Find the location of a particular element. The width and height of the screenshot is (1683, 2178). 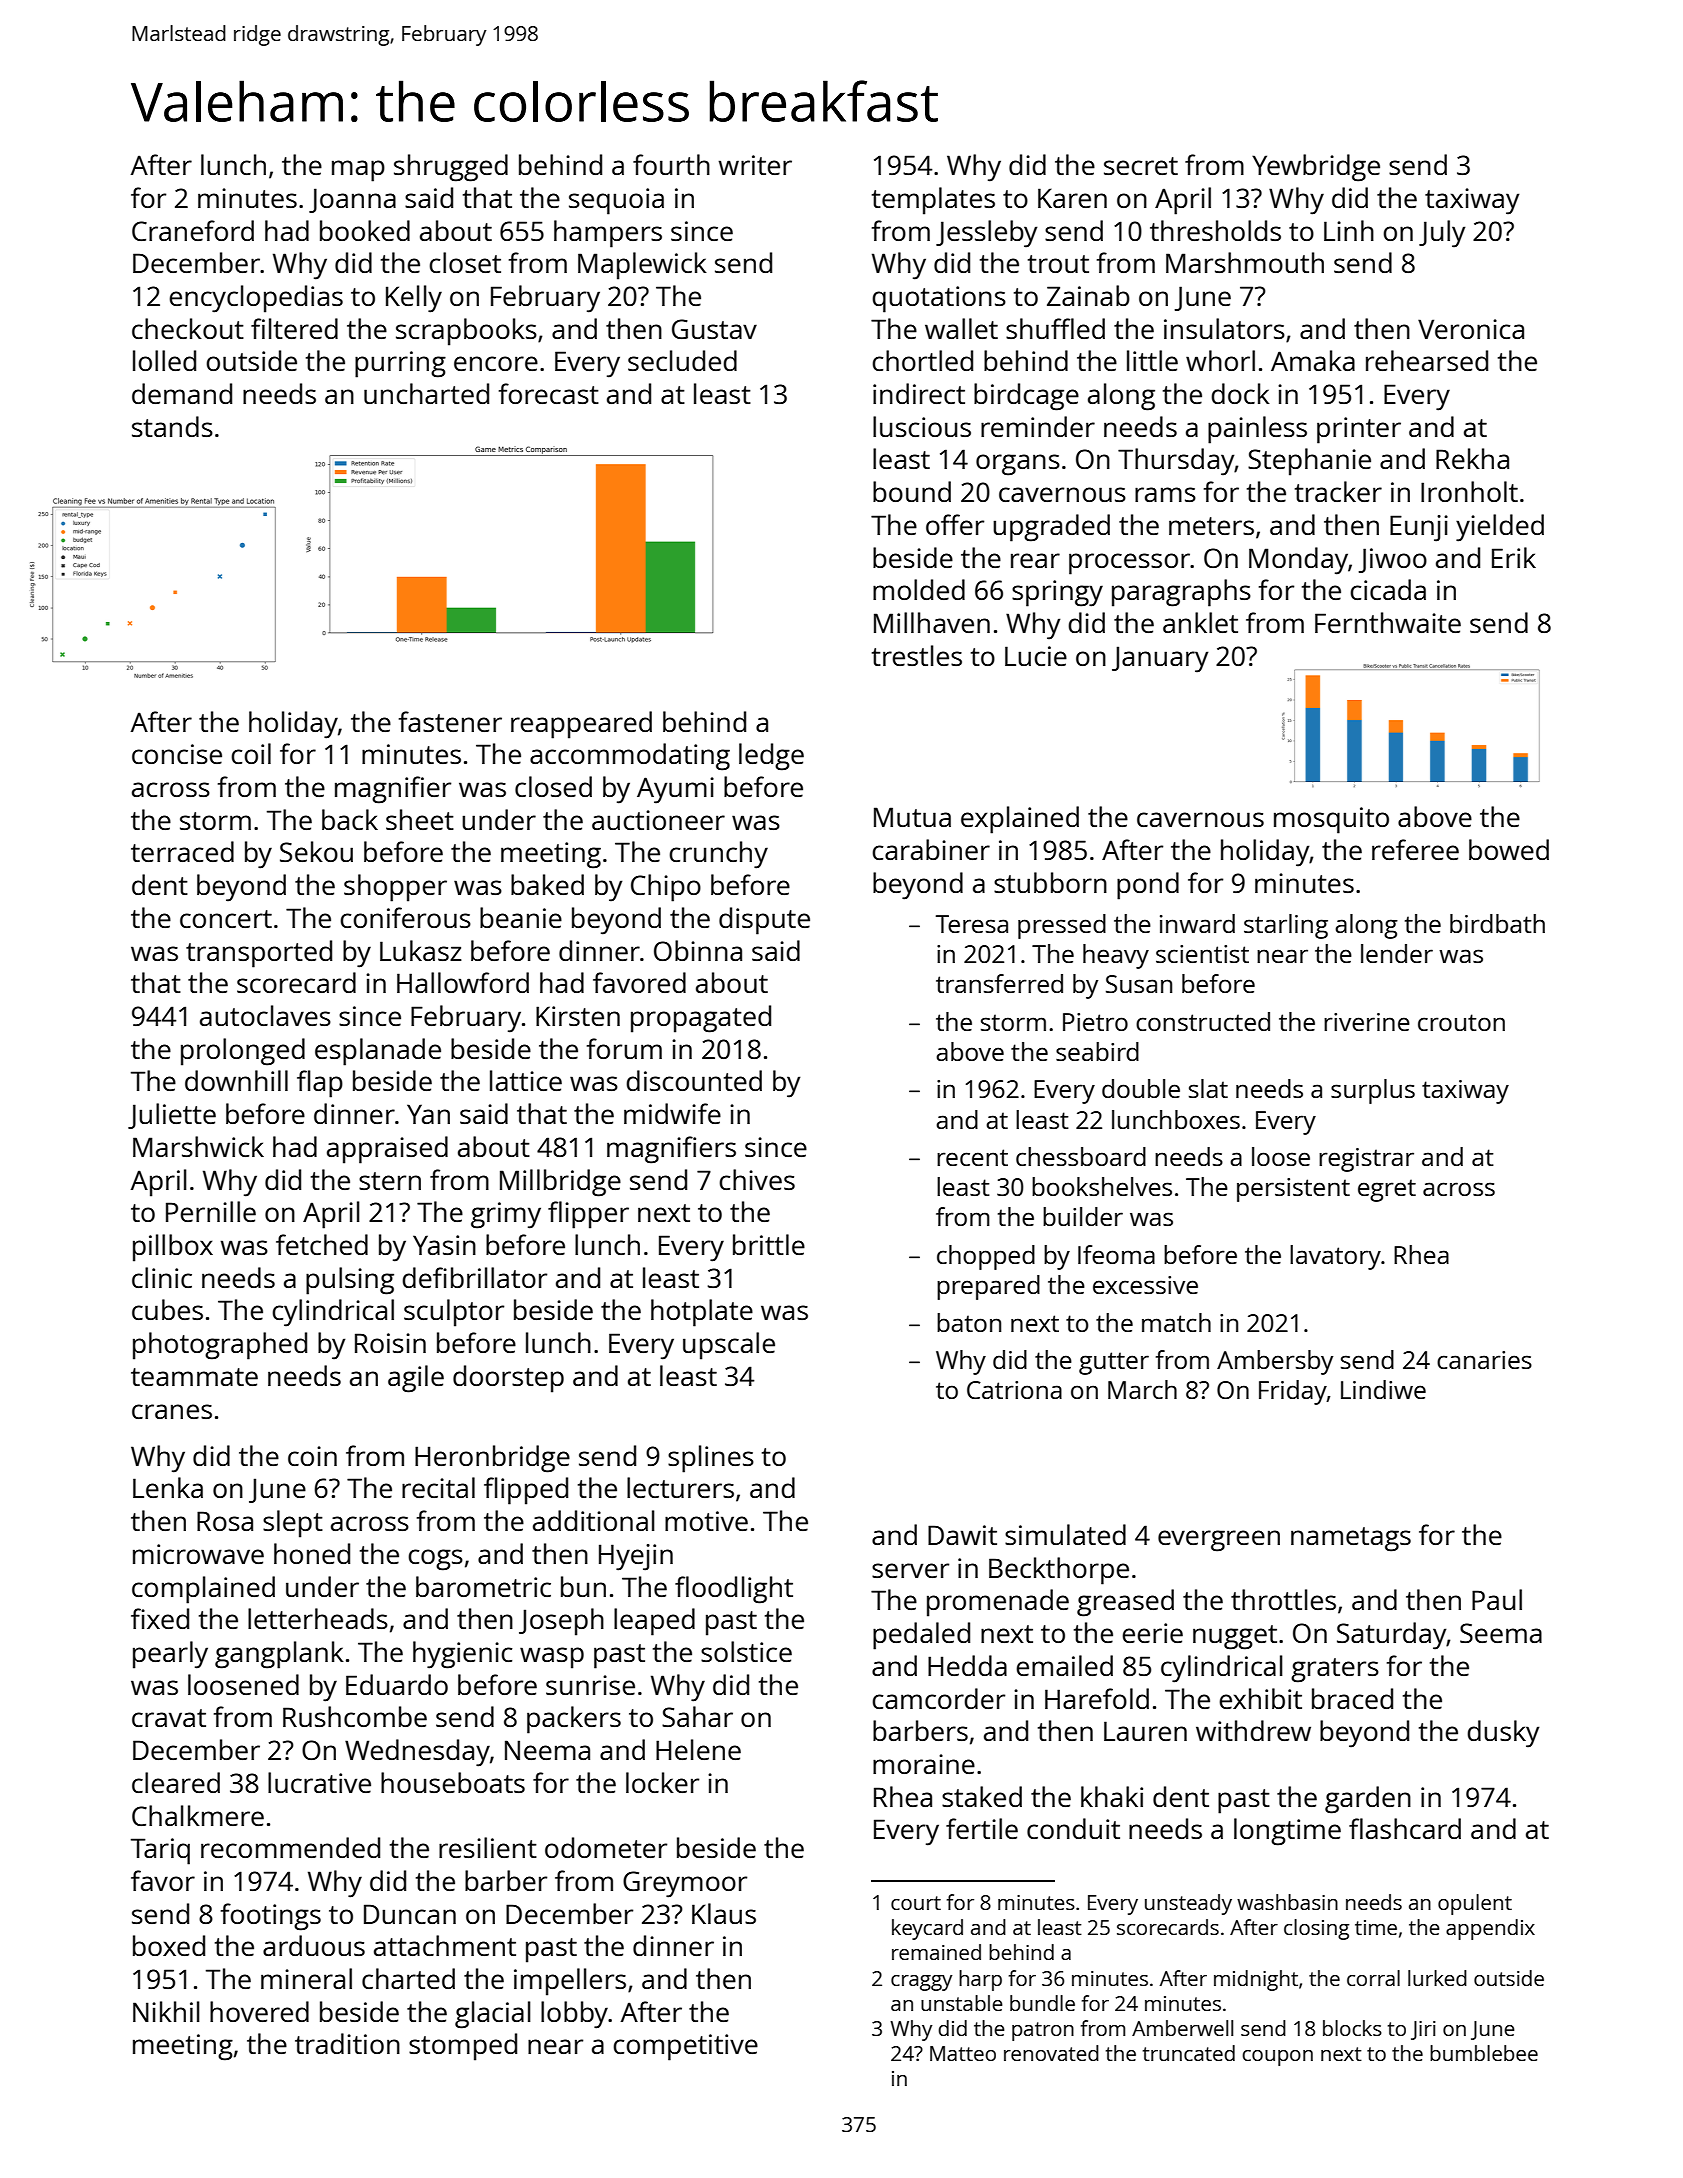

stands is located at coordinates (172, 426).
